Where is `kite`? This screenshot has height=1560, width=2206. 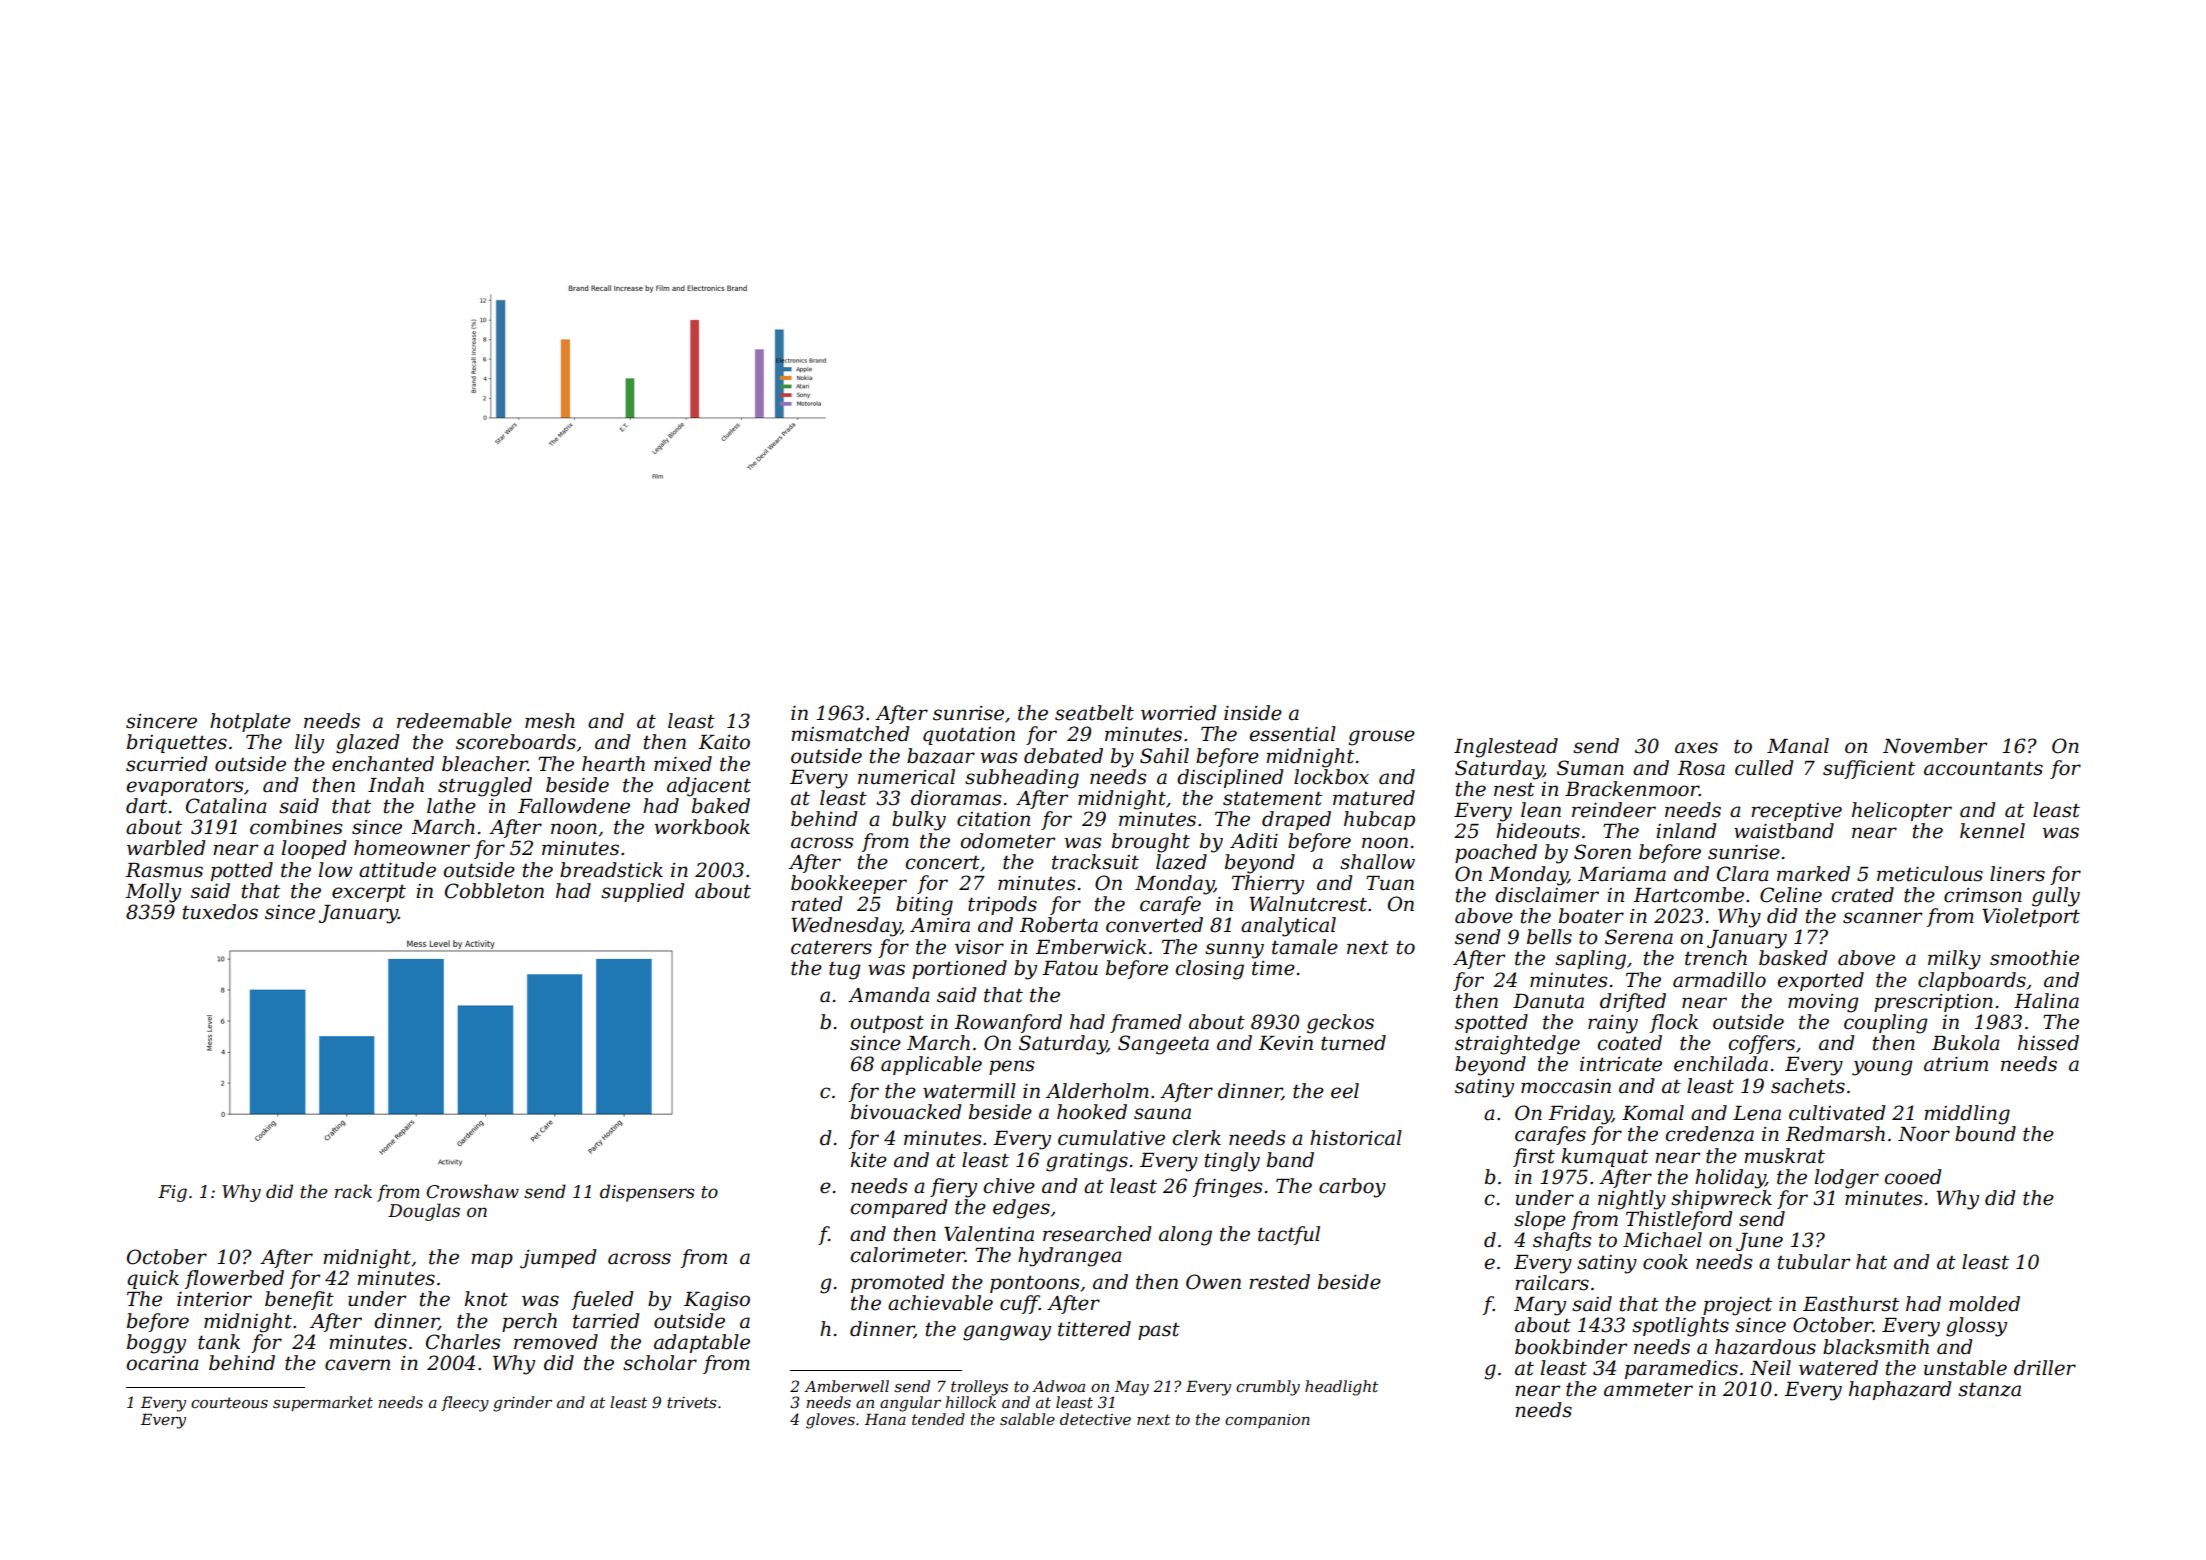
kite is located at coordinates (869, 1160).
